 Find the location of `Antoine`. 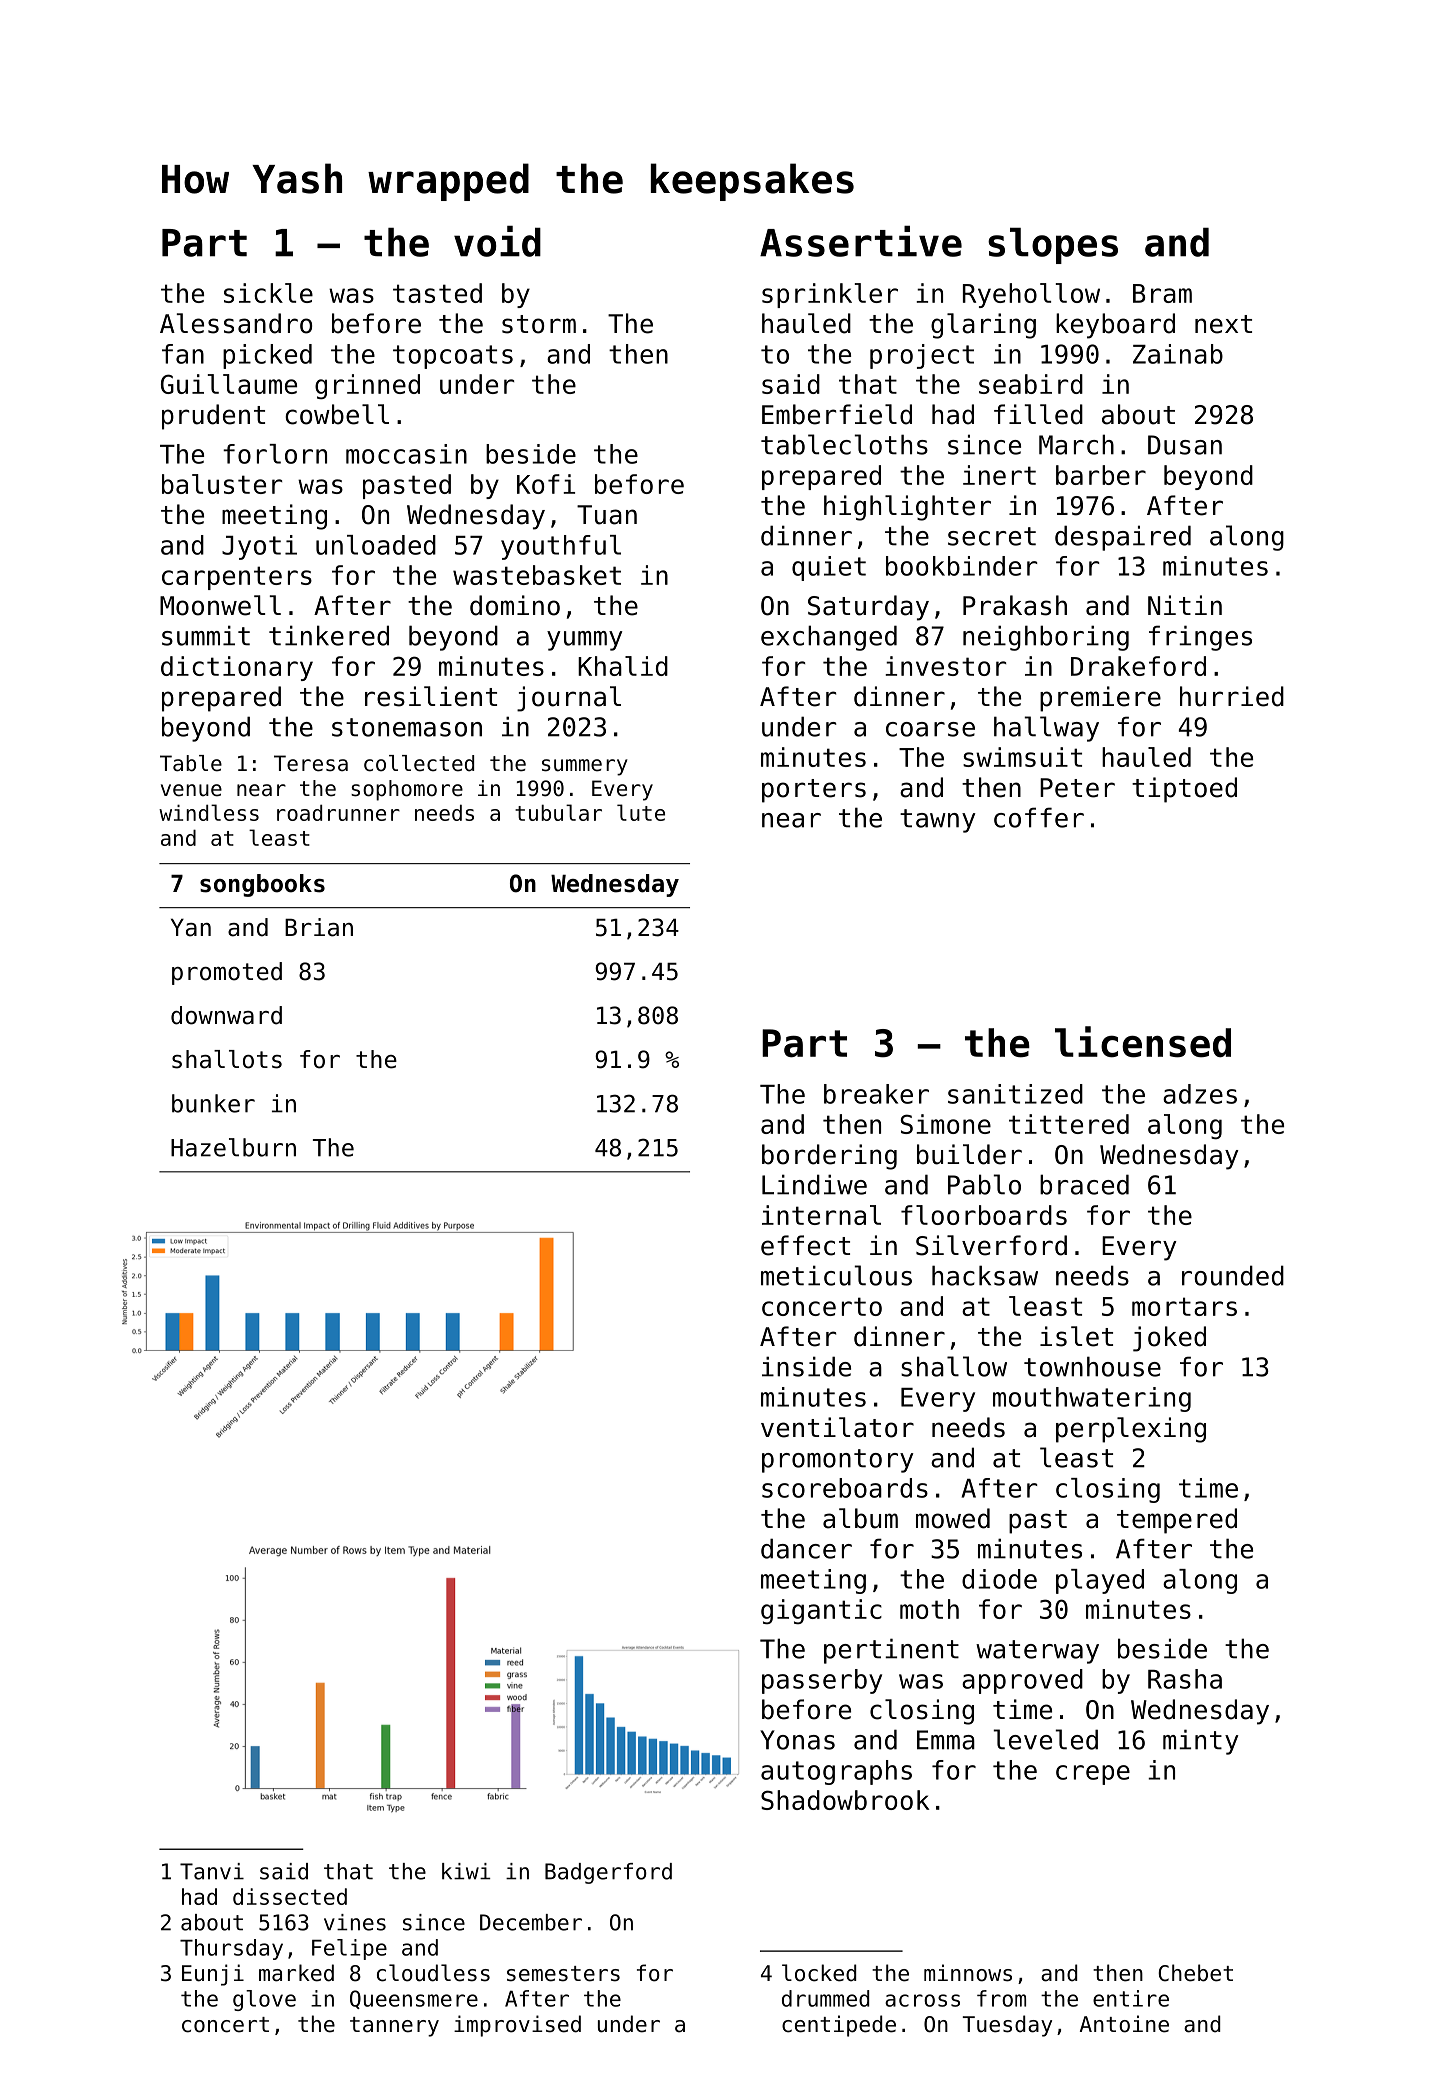

Antoine is located at coordinates (1124, 2024).
